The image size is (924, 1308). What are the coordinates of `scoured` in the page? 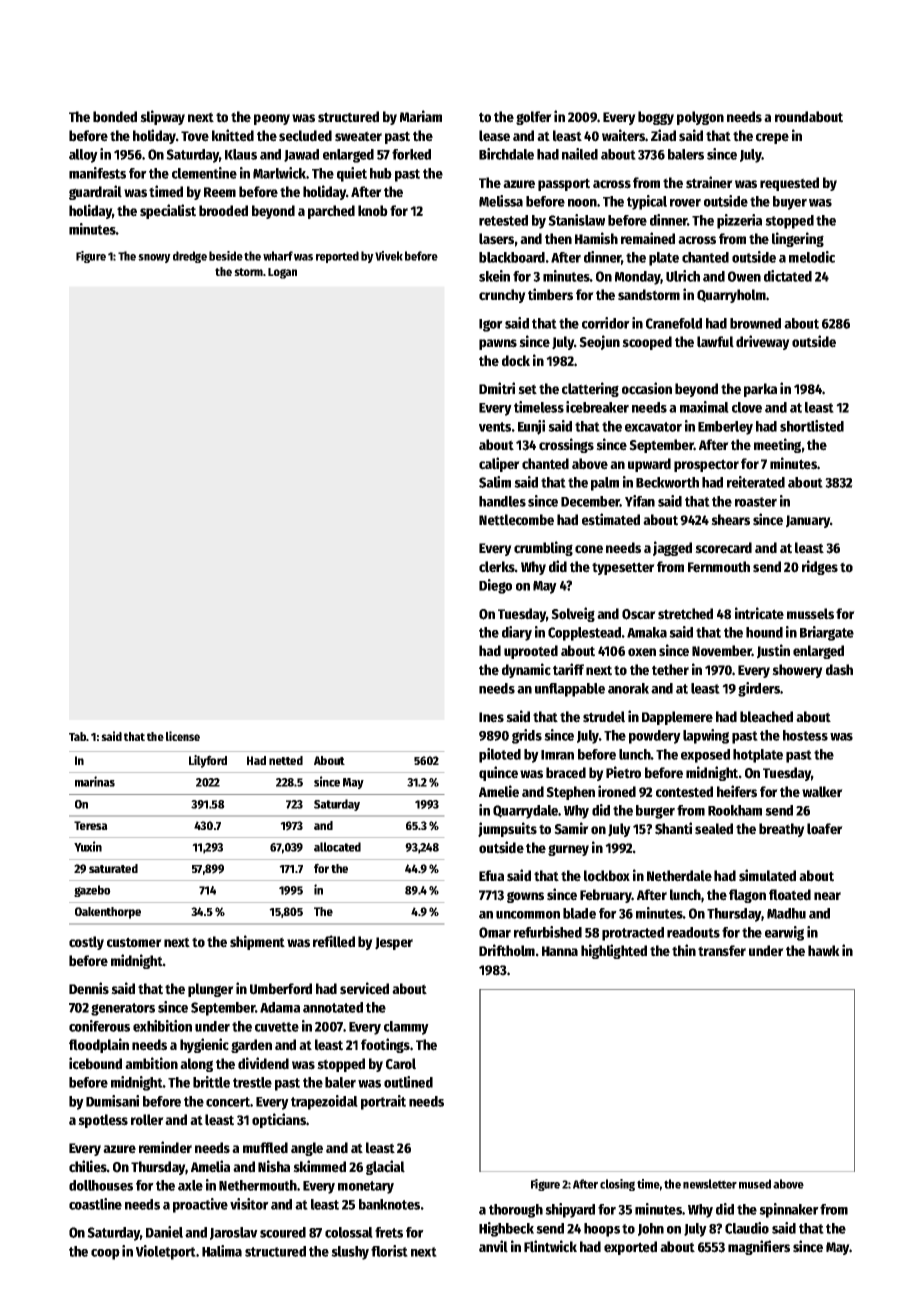 It's located at (283, 1232).
